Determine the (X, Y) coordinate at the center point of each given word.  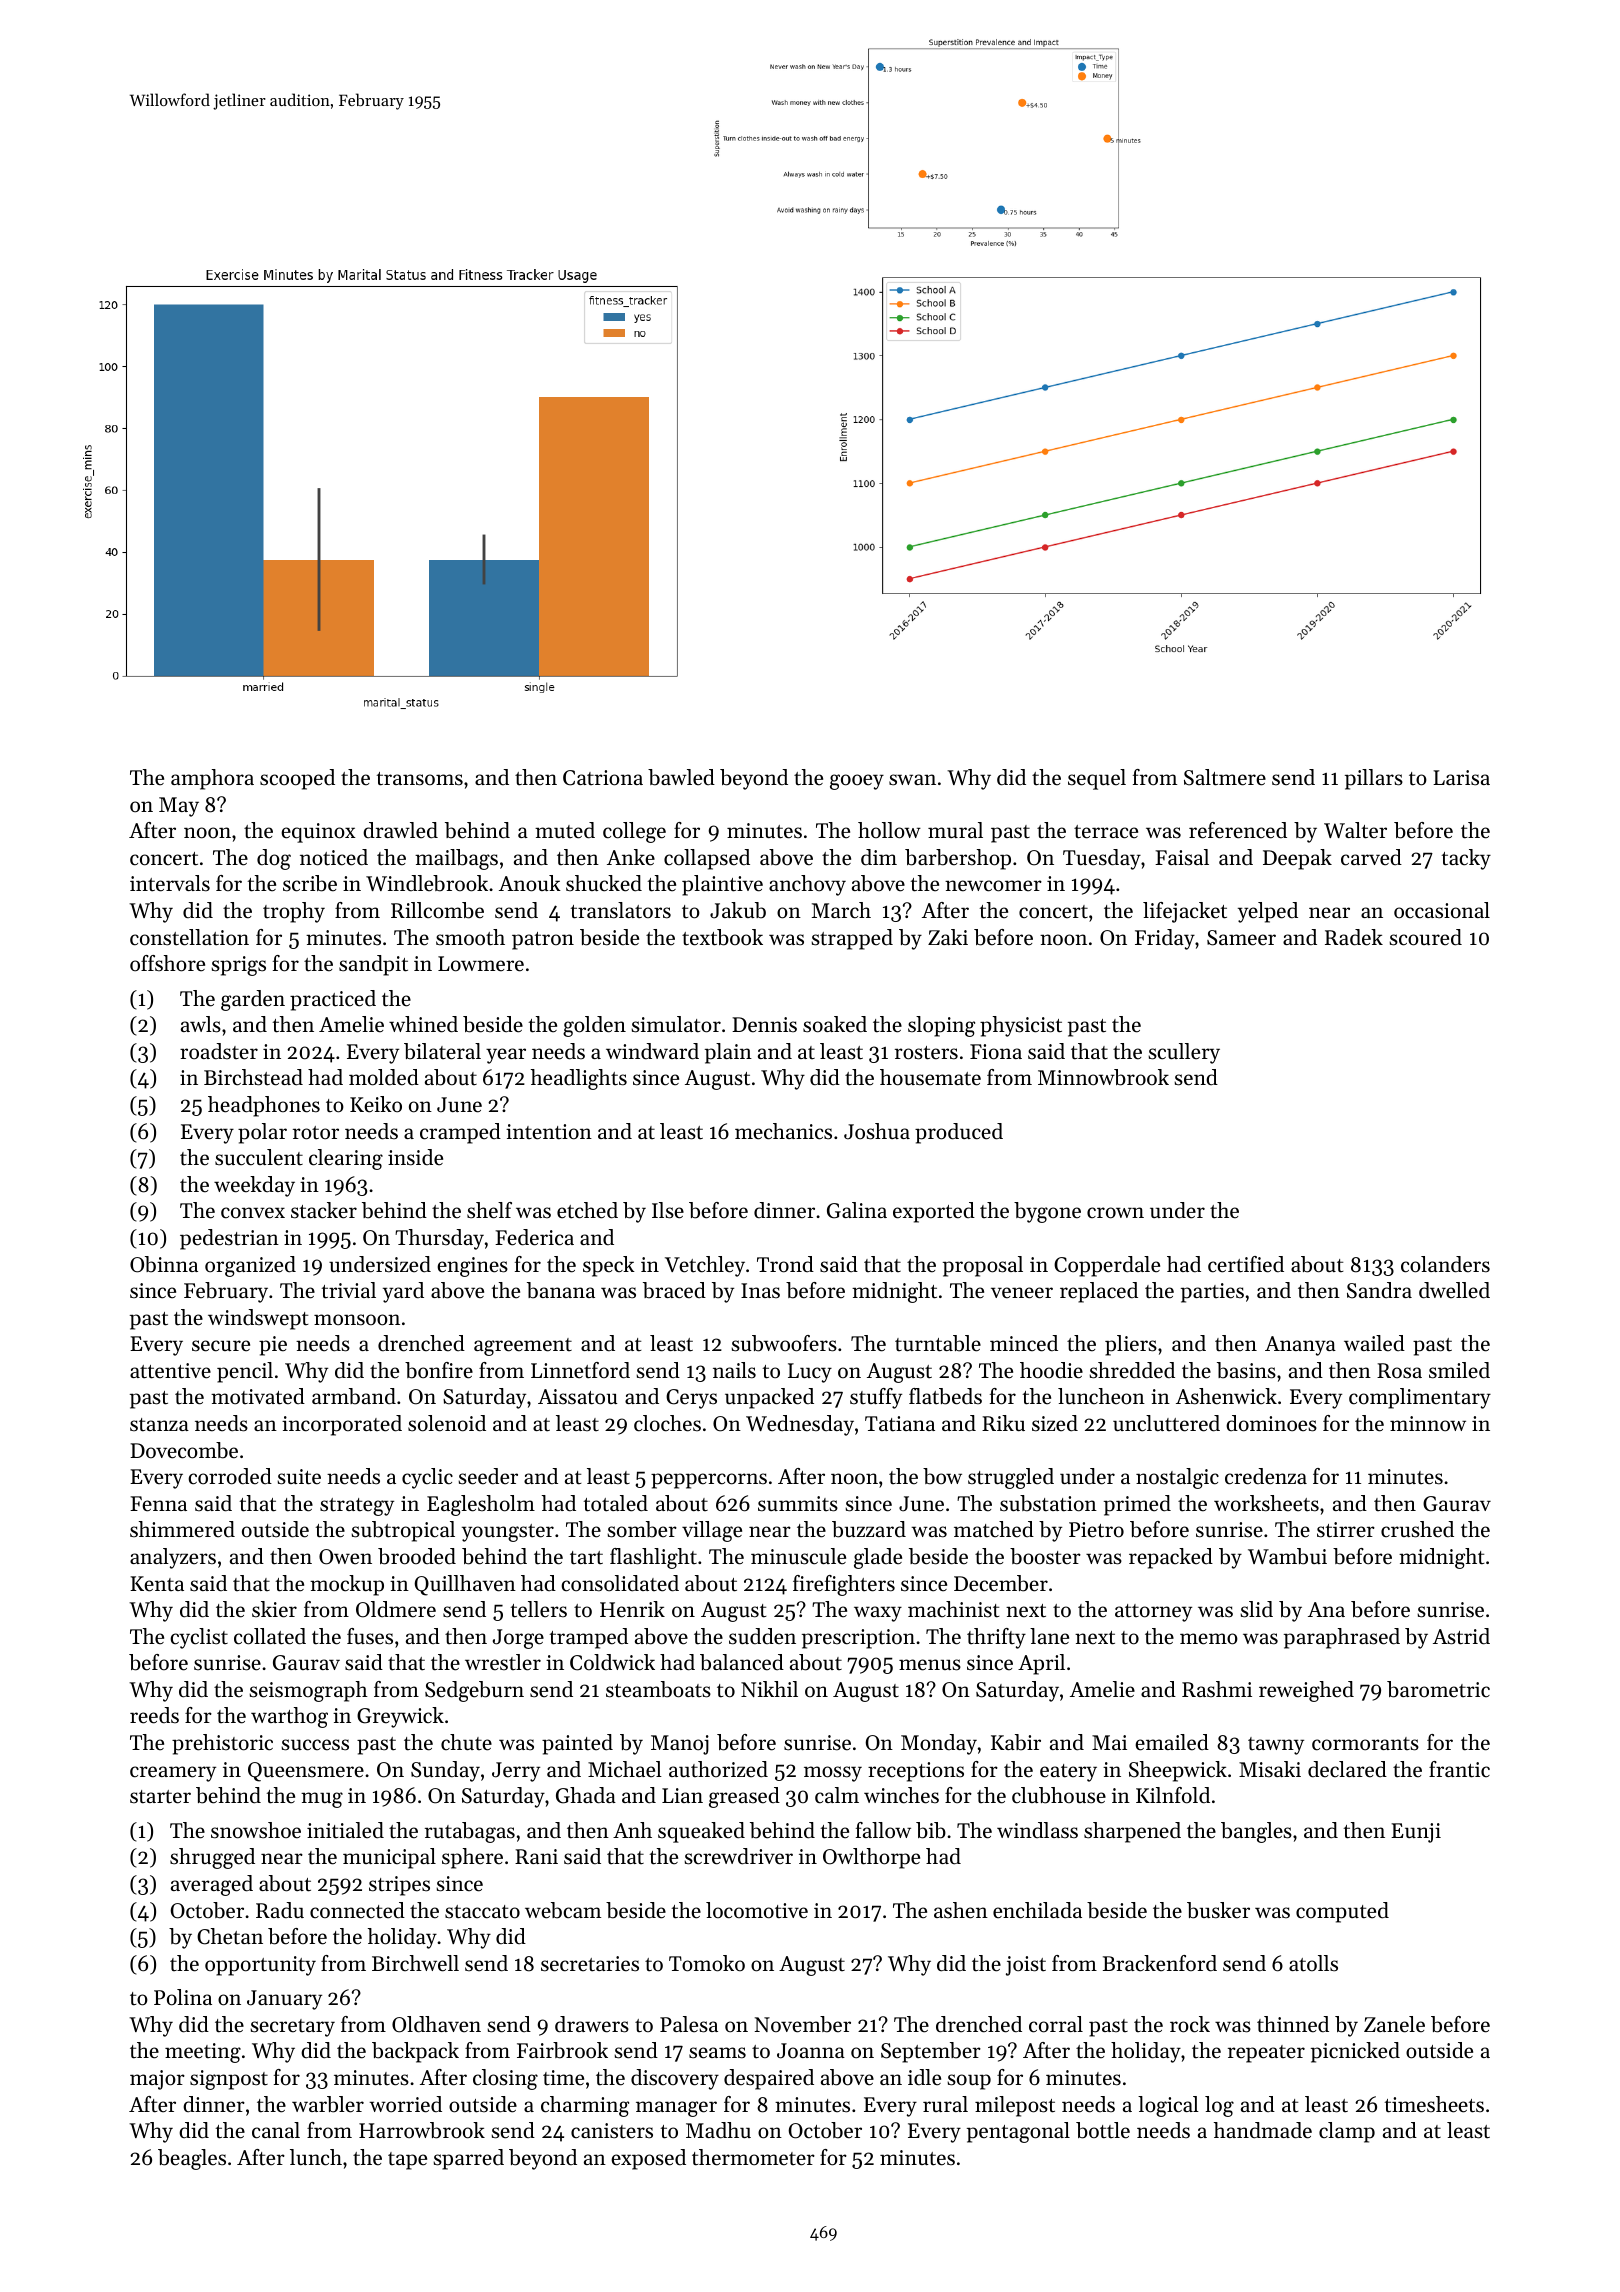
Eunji (1416, 1833)
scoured (1425, 937)
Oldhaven (436, 2024)
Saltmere (1225, 777)
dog (274, 859)
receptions (916, 1772)
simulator (676, 1024)
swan (912, 780)
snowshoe (256, 1830)
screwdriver (738, 1856)
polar (262, 1133)
